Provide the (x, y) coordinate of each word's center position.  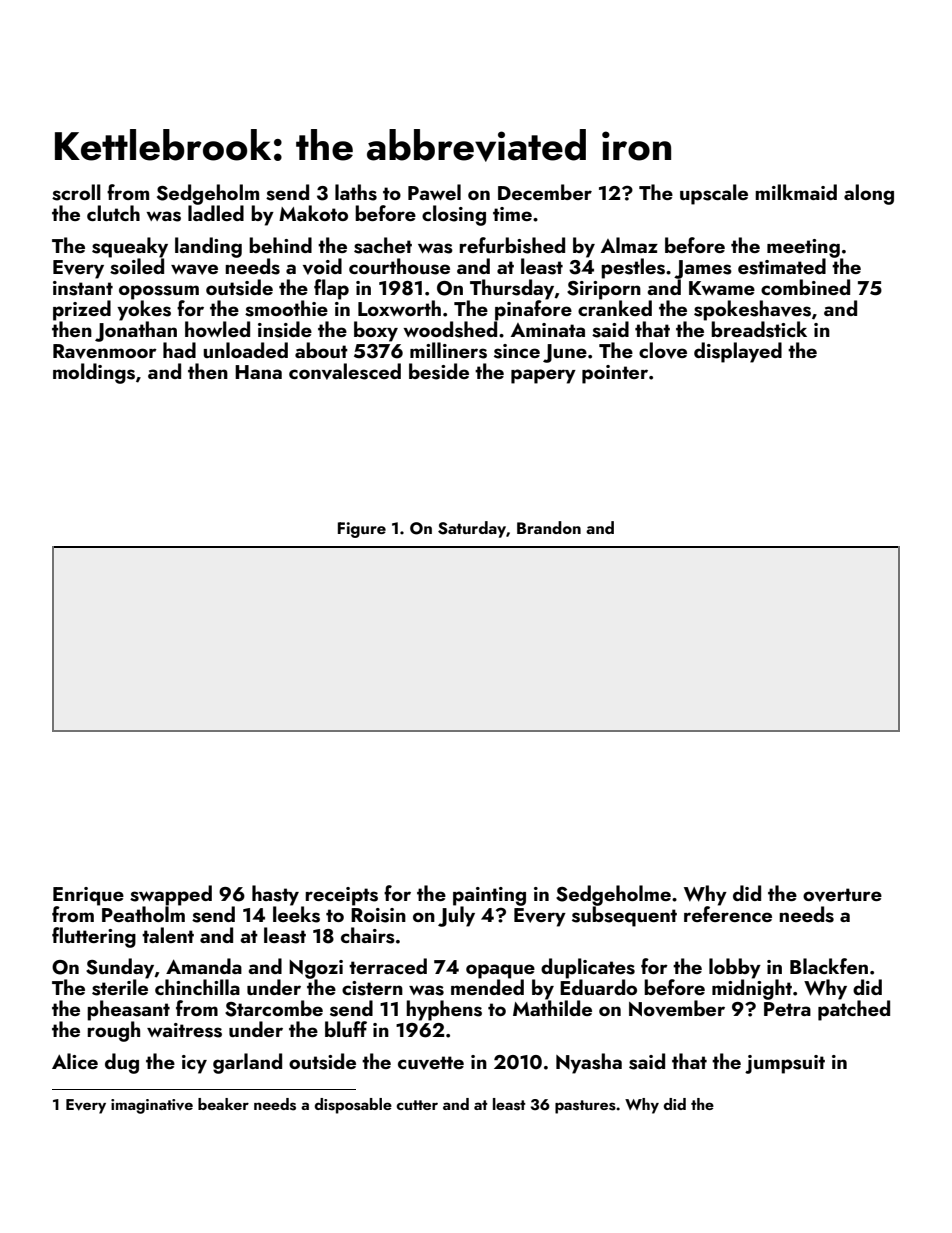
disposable (353, 1106)
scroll (76, 192)
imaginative (152, 1106)
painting (489, 896)
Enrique (88, 896)
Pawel (434, 192)
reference (728, 913)
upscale (714, 194)
